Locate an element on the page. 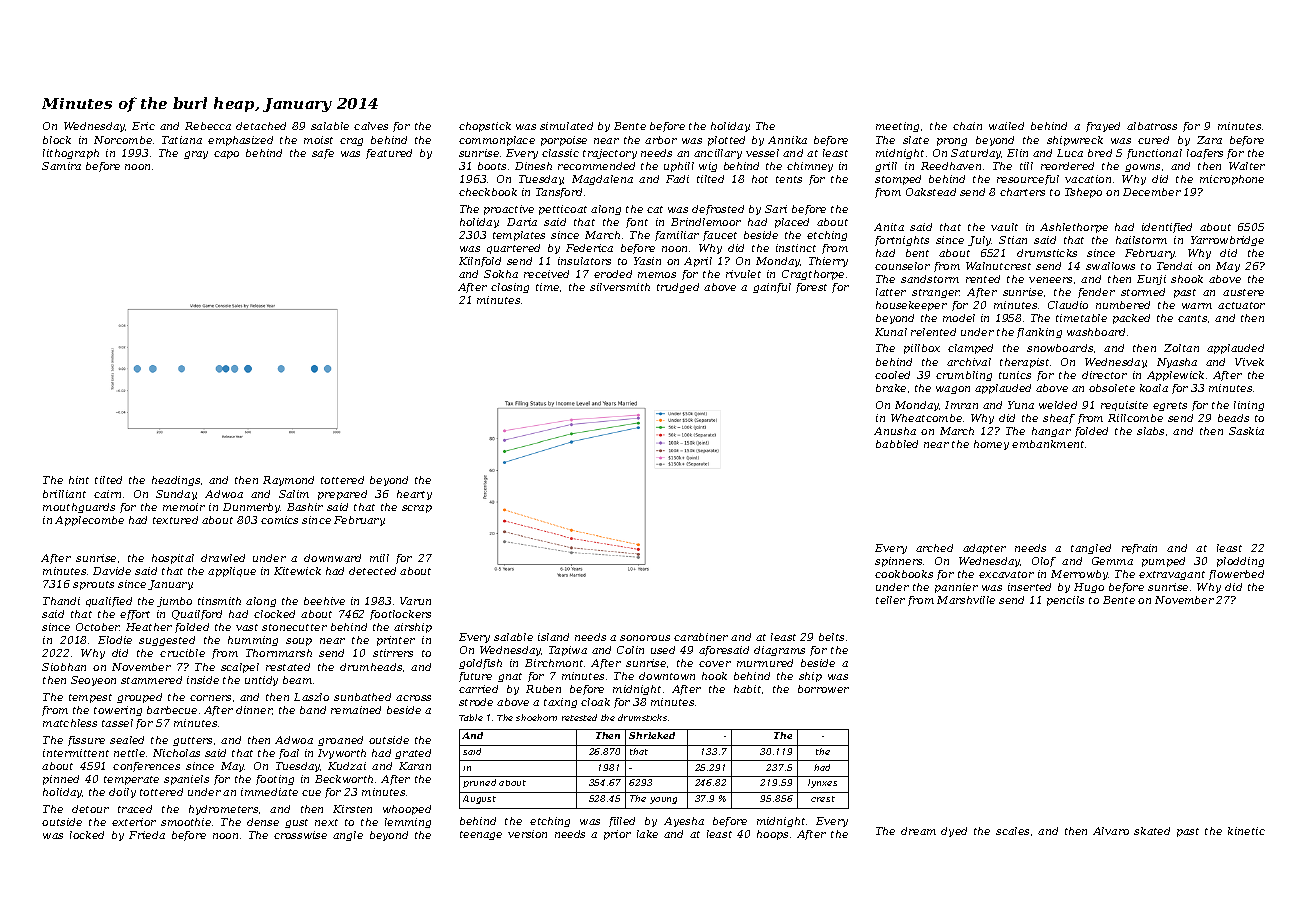  Samira is located at coordinates (61, 166).
